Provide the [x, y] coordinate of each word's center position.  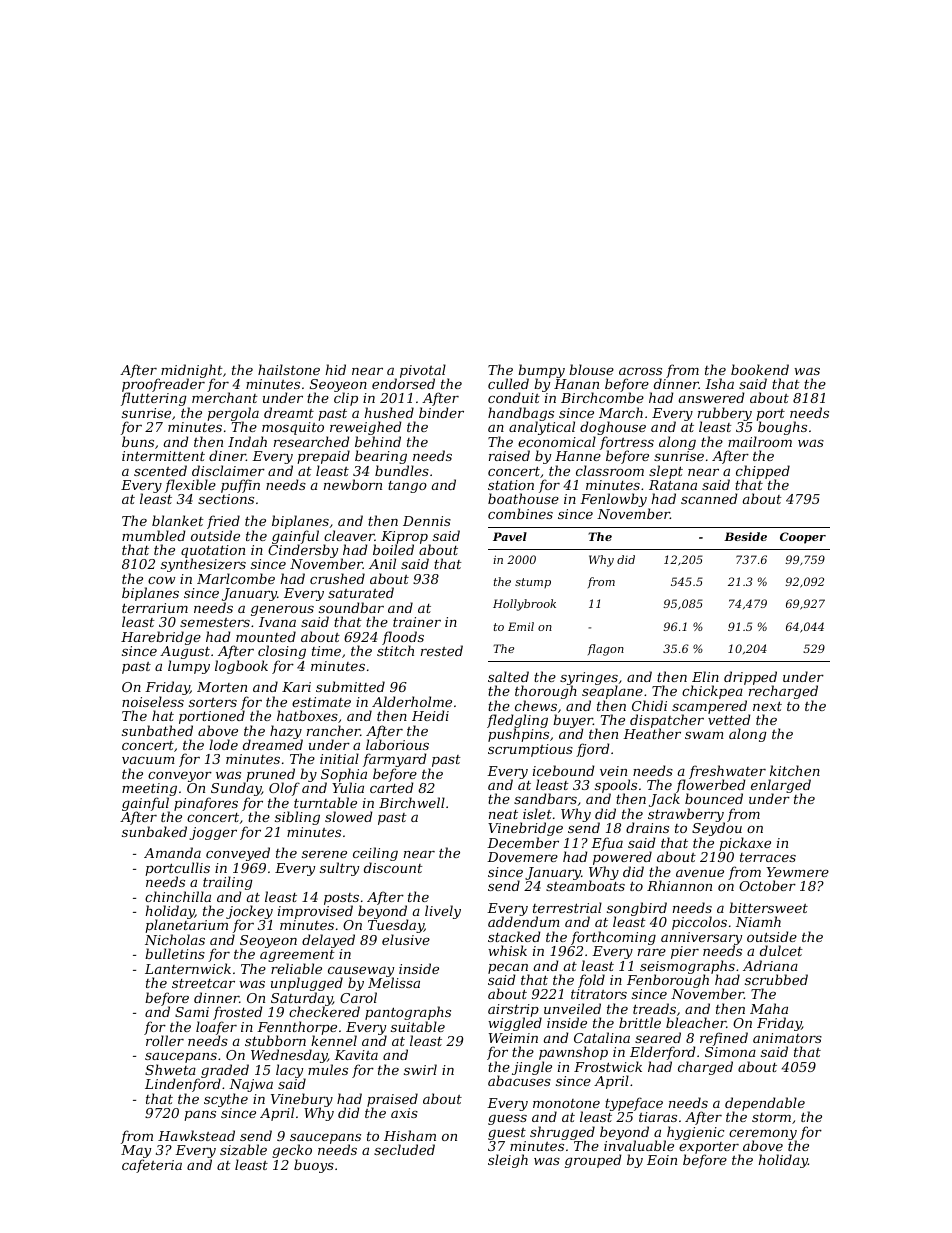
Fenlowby [614, 501]
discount [393, 867]
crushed [337, 578]
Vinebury [302, 1100]
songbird [637, 909]
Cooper [803, 538]
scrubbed [776, 979]
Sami [192, 1012]
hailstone [289, 369]
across [640, 371]
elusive [406, 940]
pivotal [423, 371]
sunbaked [154, 831]
